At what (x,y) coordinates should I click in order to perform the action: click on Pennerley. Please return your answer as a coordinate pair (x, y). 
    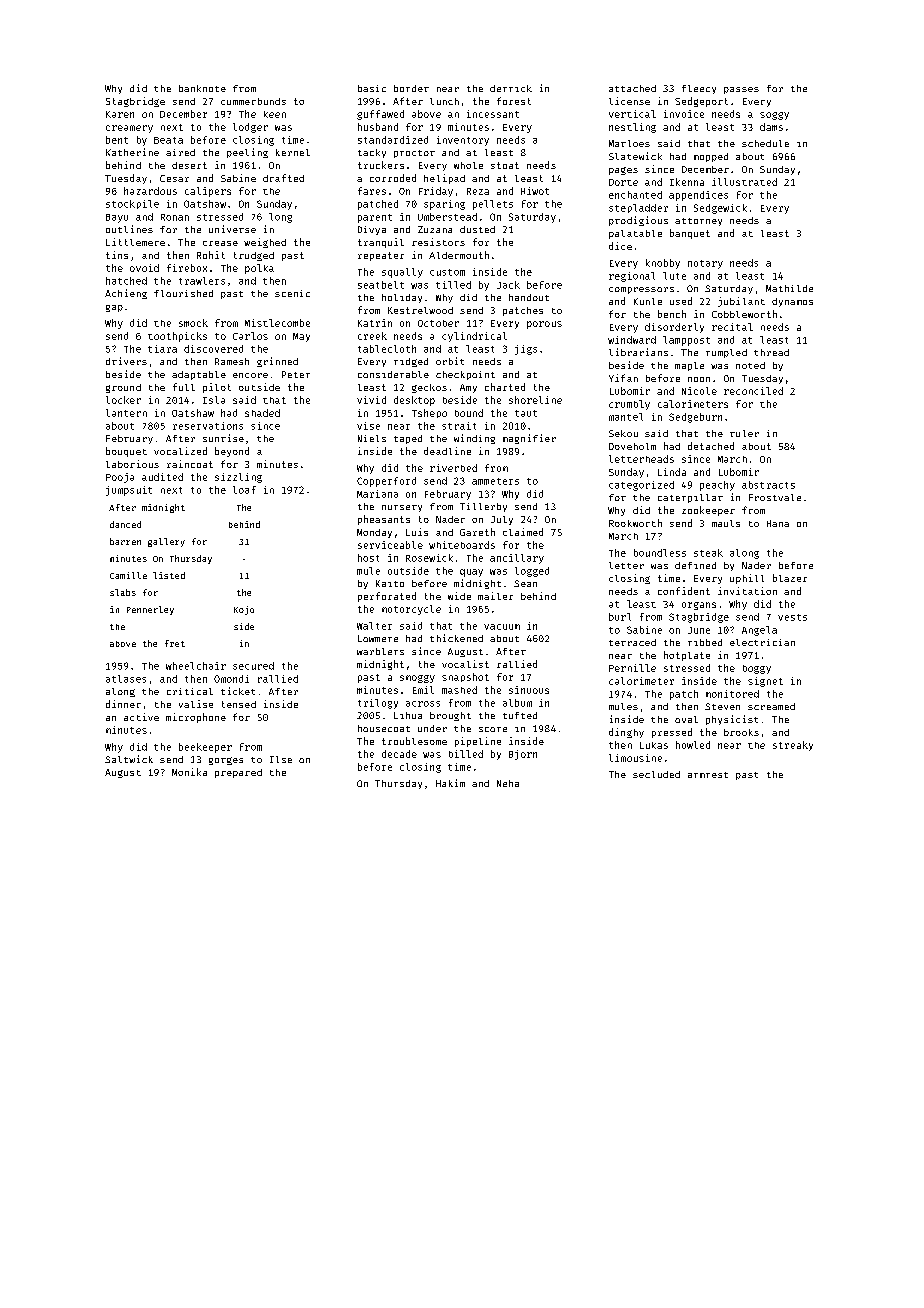
    Looking at the image, I should click on (150, 610).
